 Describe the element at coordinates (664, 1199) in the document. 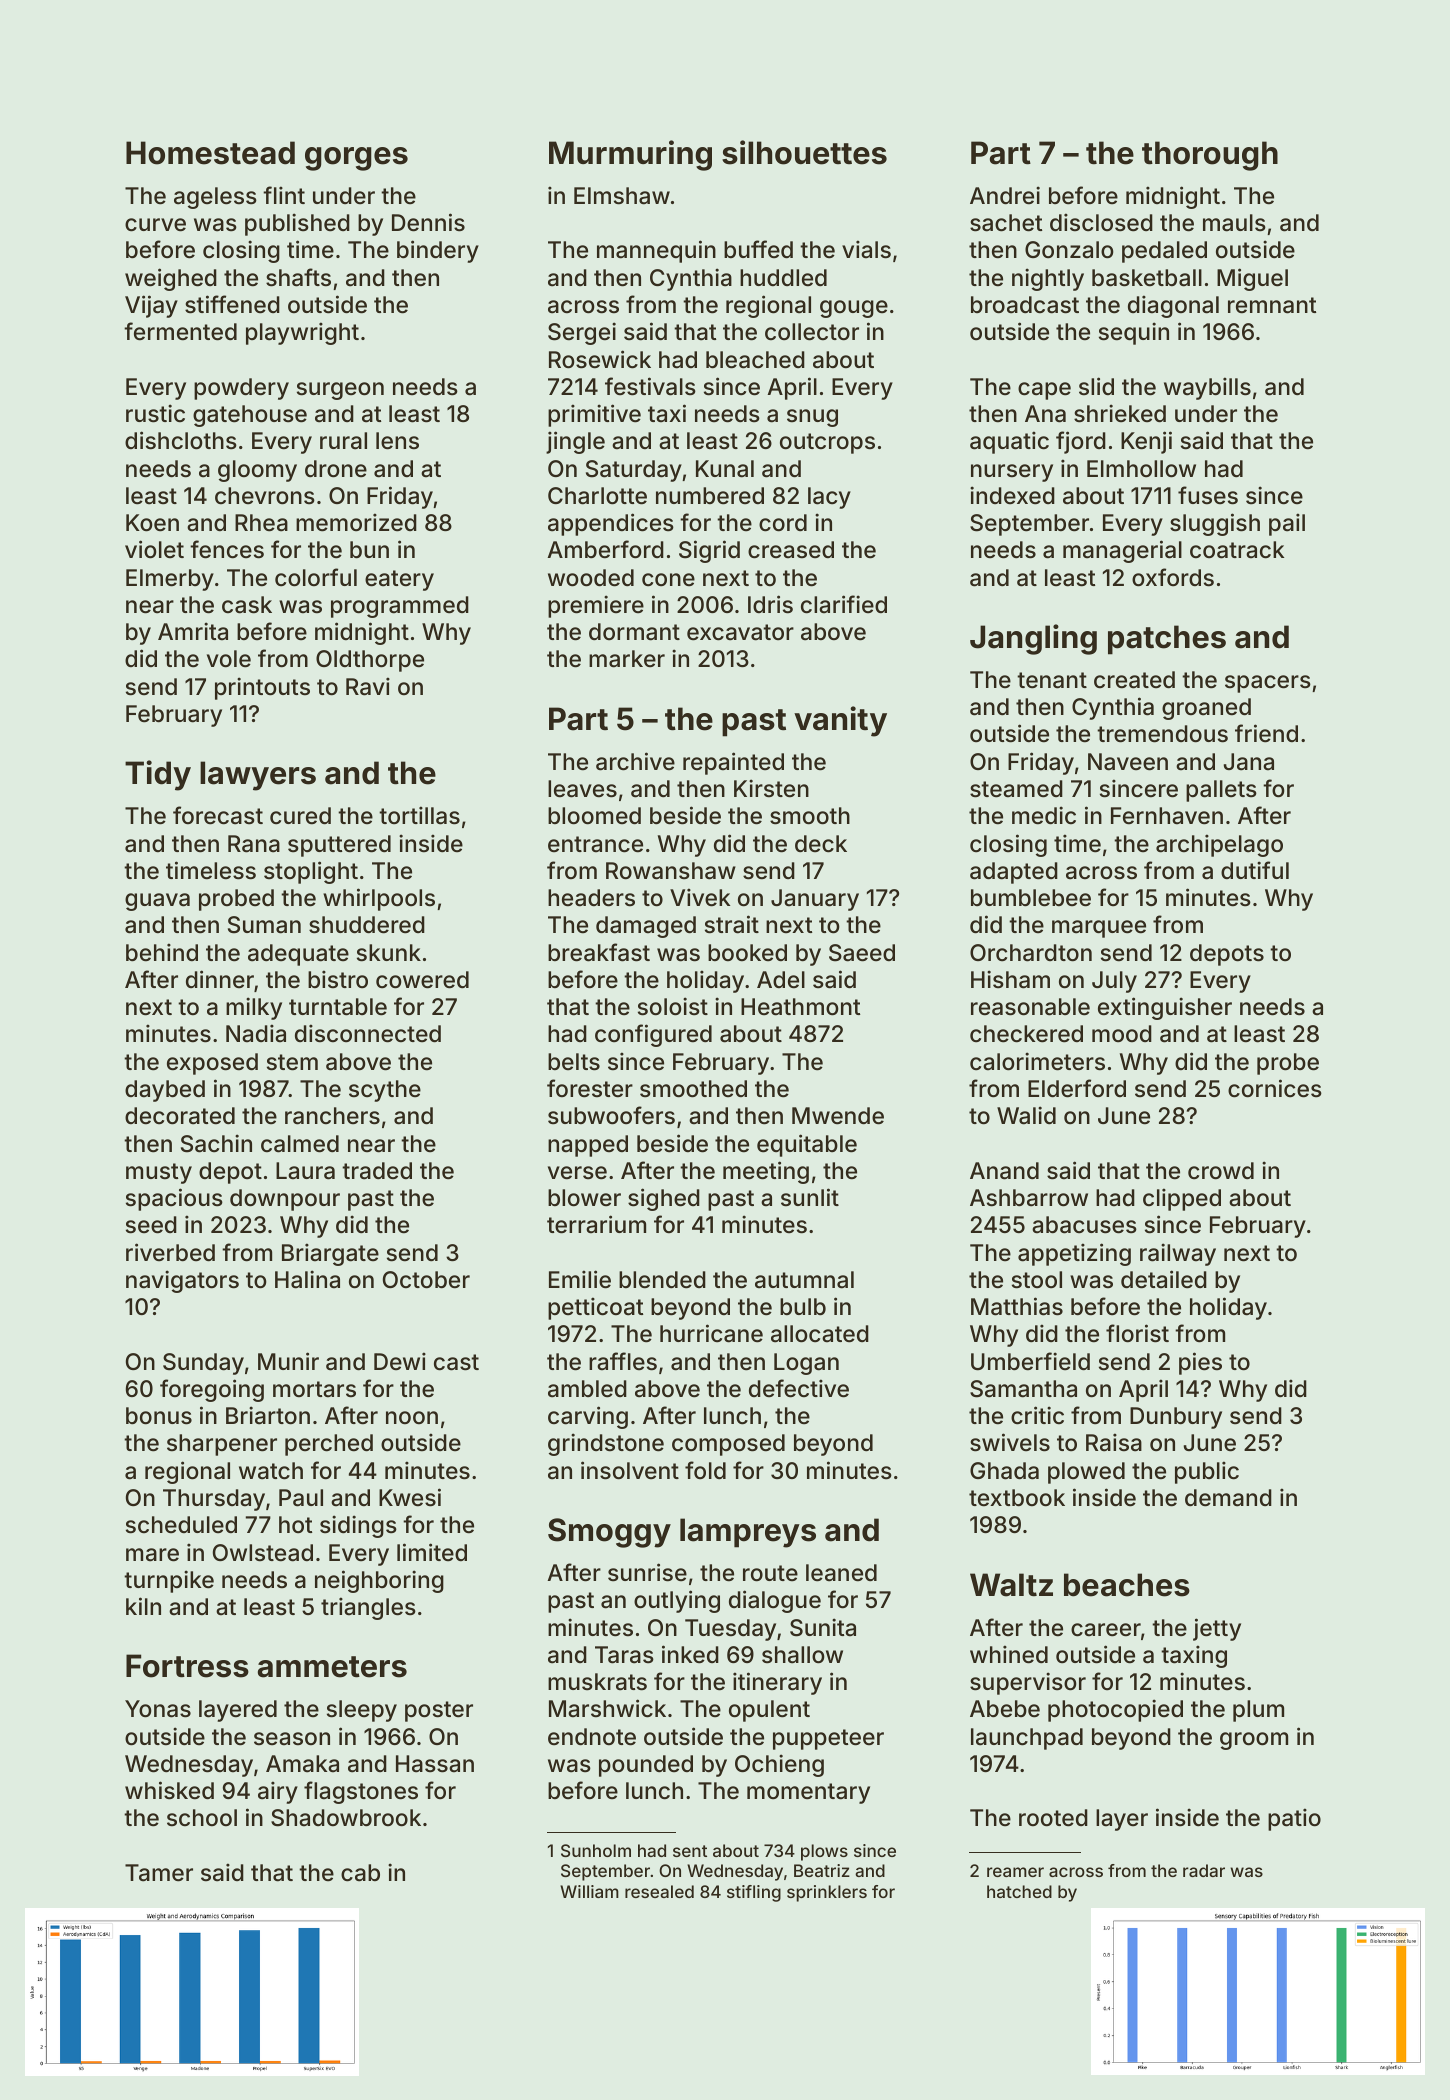

I see `sighed` at that location.
